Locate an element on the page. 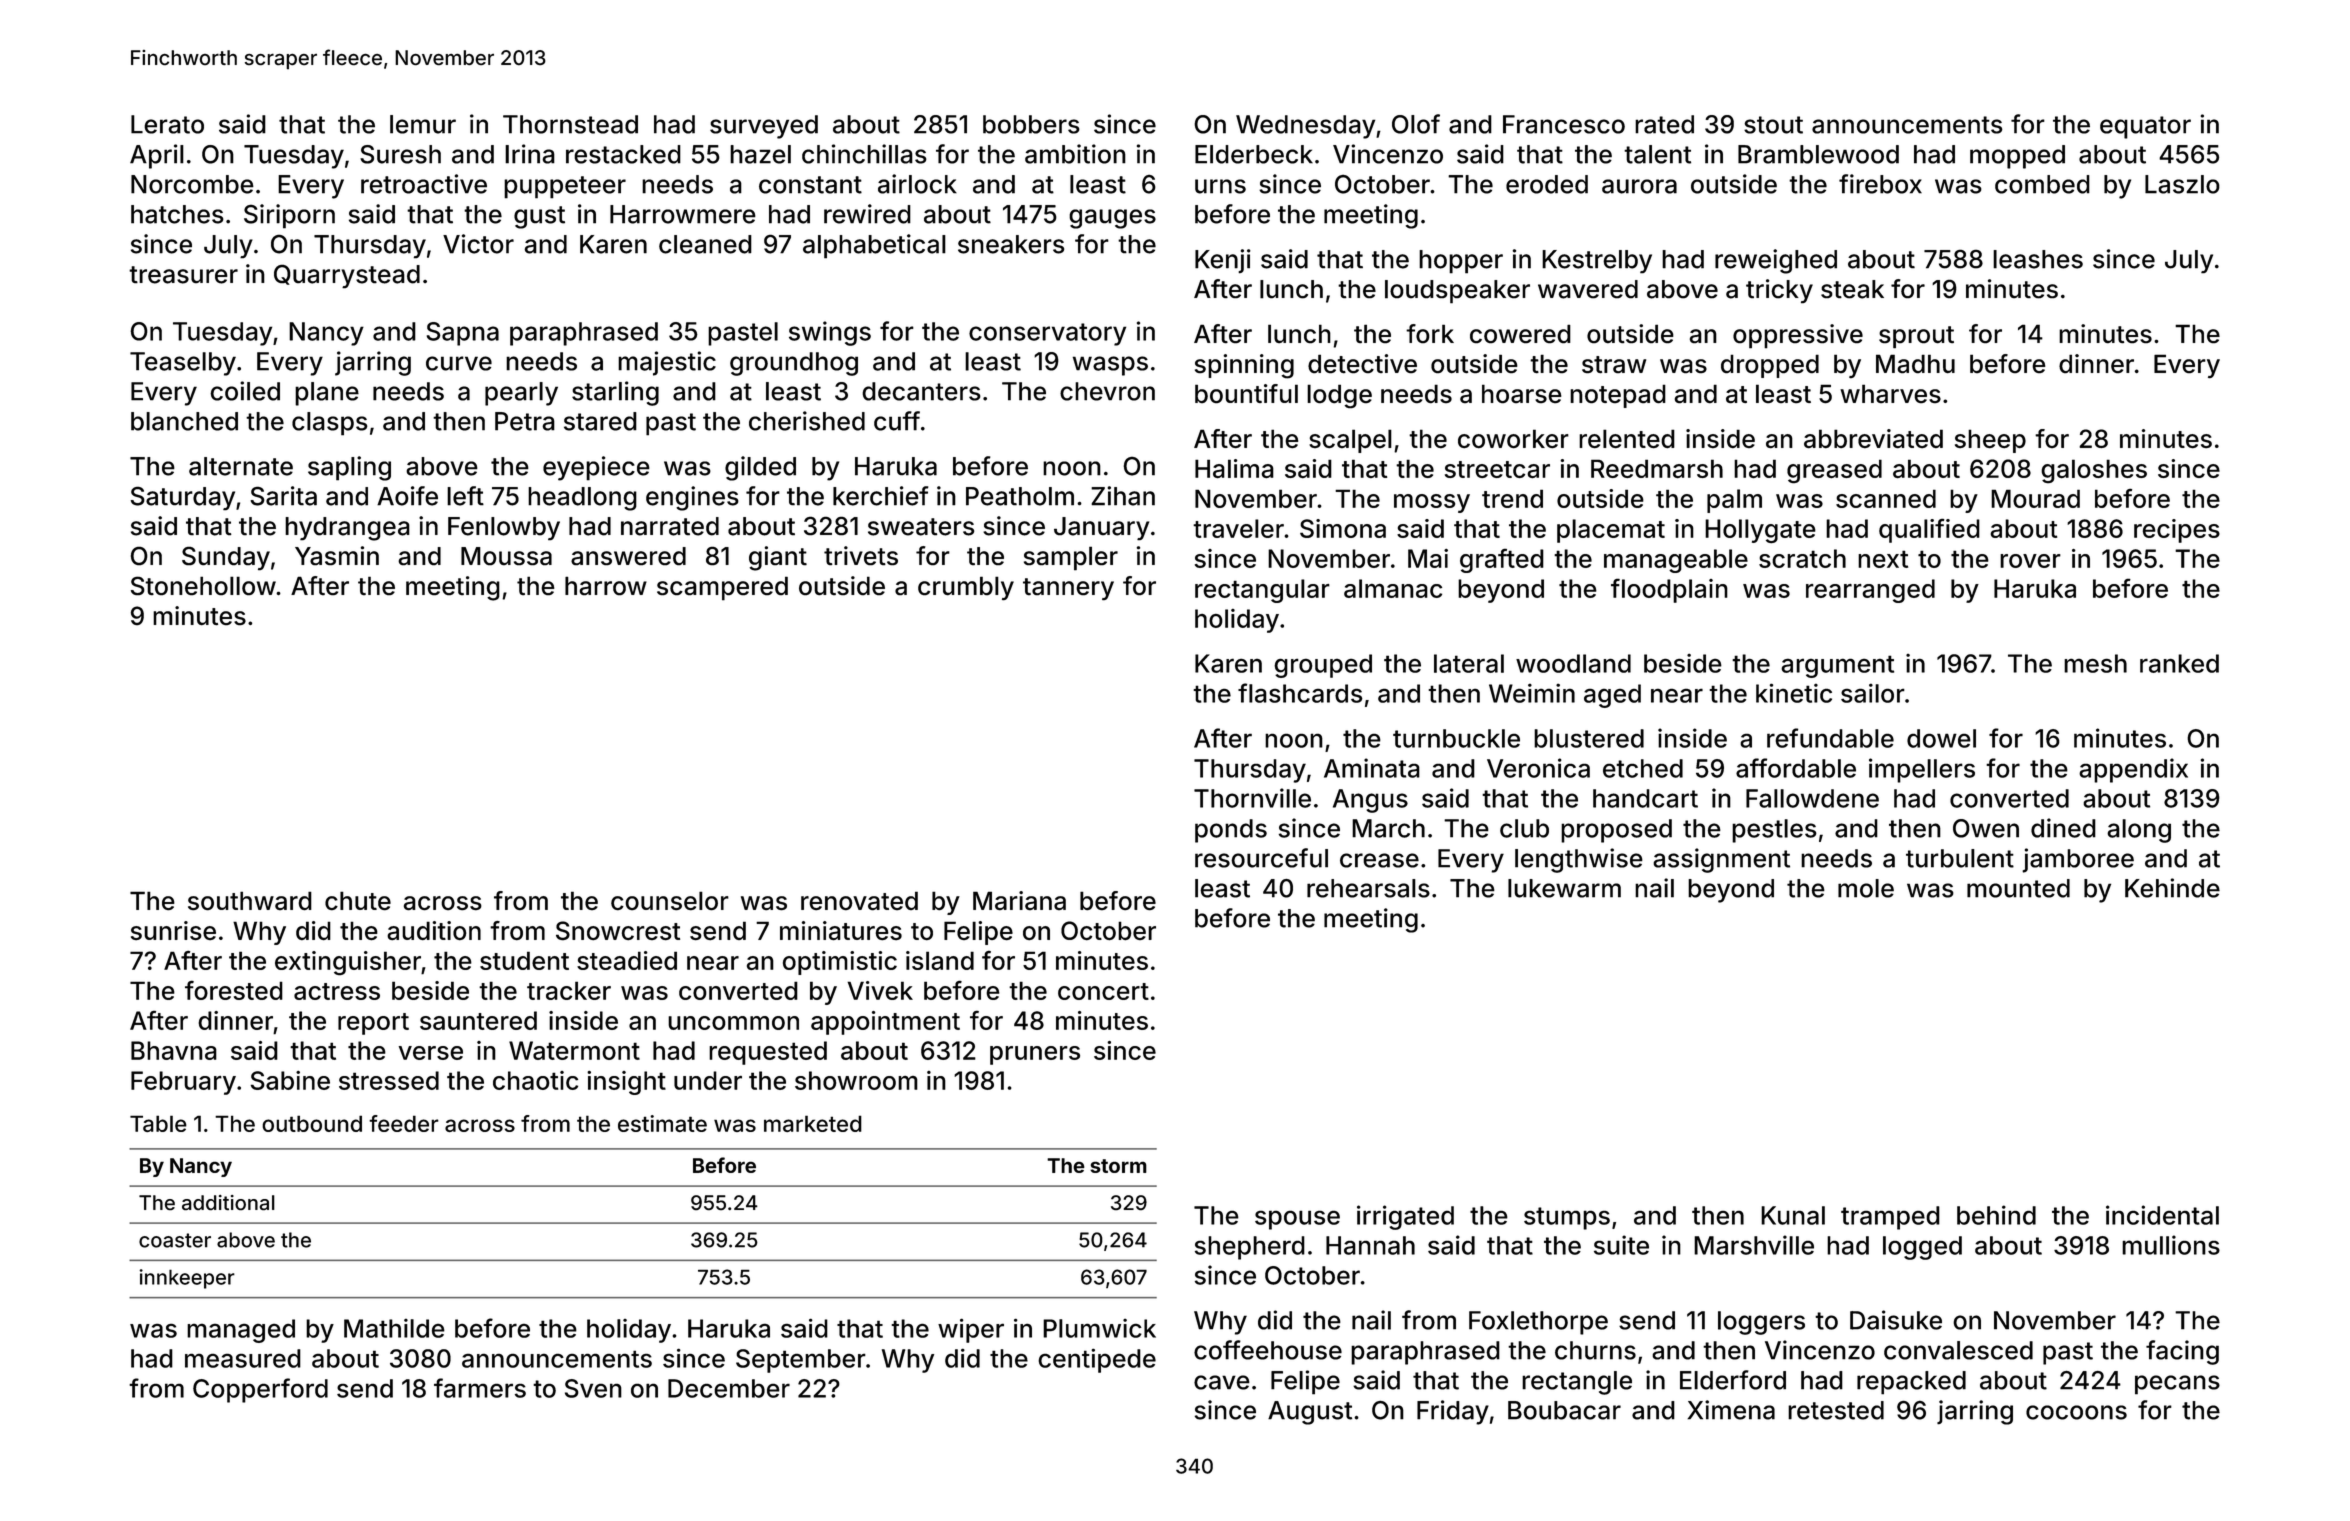  ranked is located at coordinates (2179, 663).
